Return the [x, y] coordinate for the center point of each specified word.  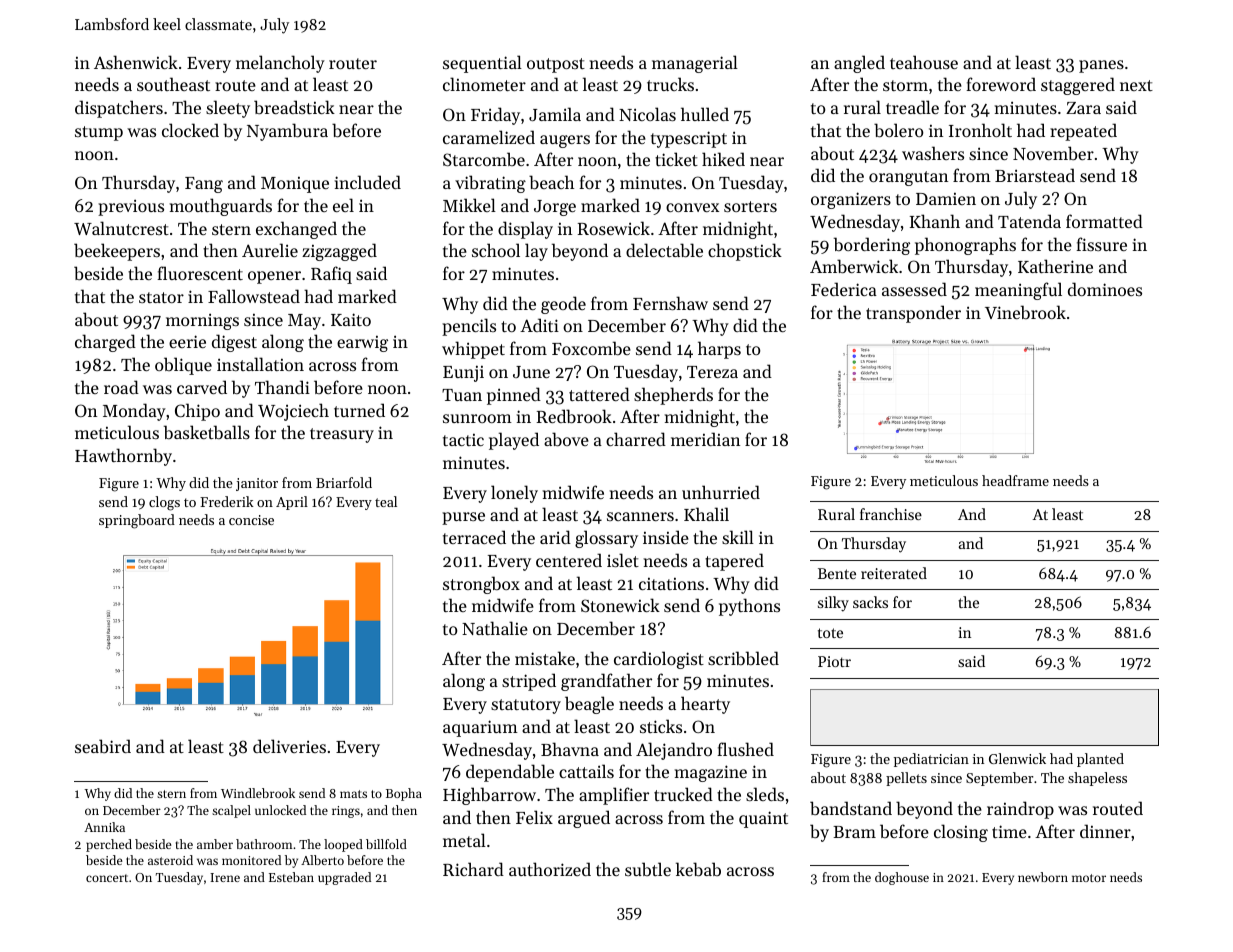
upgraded [344, 878]
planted [1100, 760]
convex [692, 207]
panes [1101, 66]
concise [251, 520]
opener [274, 277]
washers [933, 153]
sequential [482, 64]
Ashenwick [136, 62]
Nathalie [495, 628]
